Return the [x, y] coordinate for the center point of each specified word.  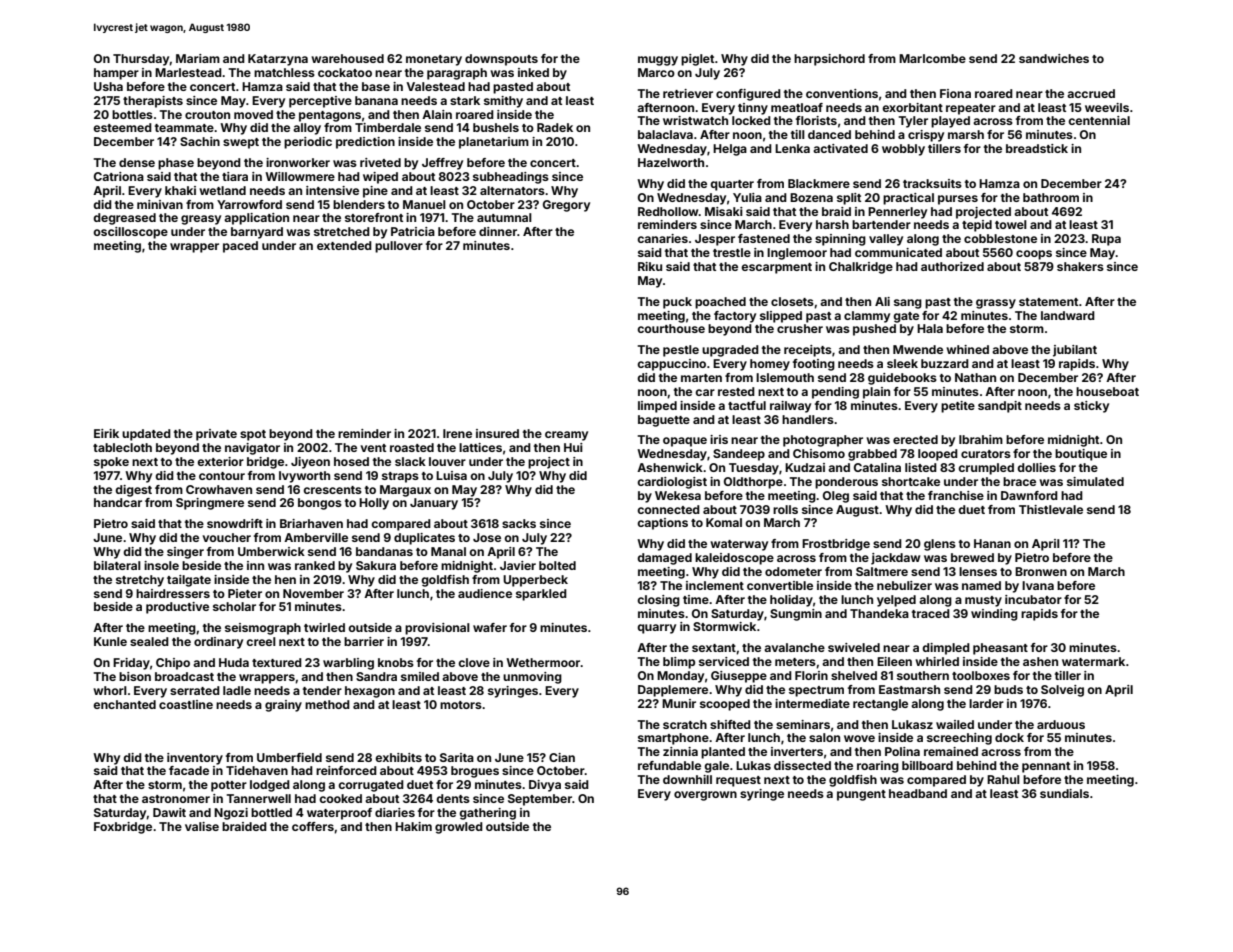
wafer [490, 627]
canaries [662, 238]
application [256, 219]
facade [189, 770]
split [849, 199]
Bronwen [1041, 571]
